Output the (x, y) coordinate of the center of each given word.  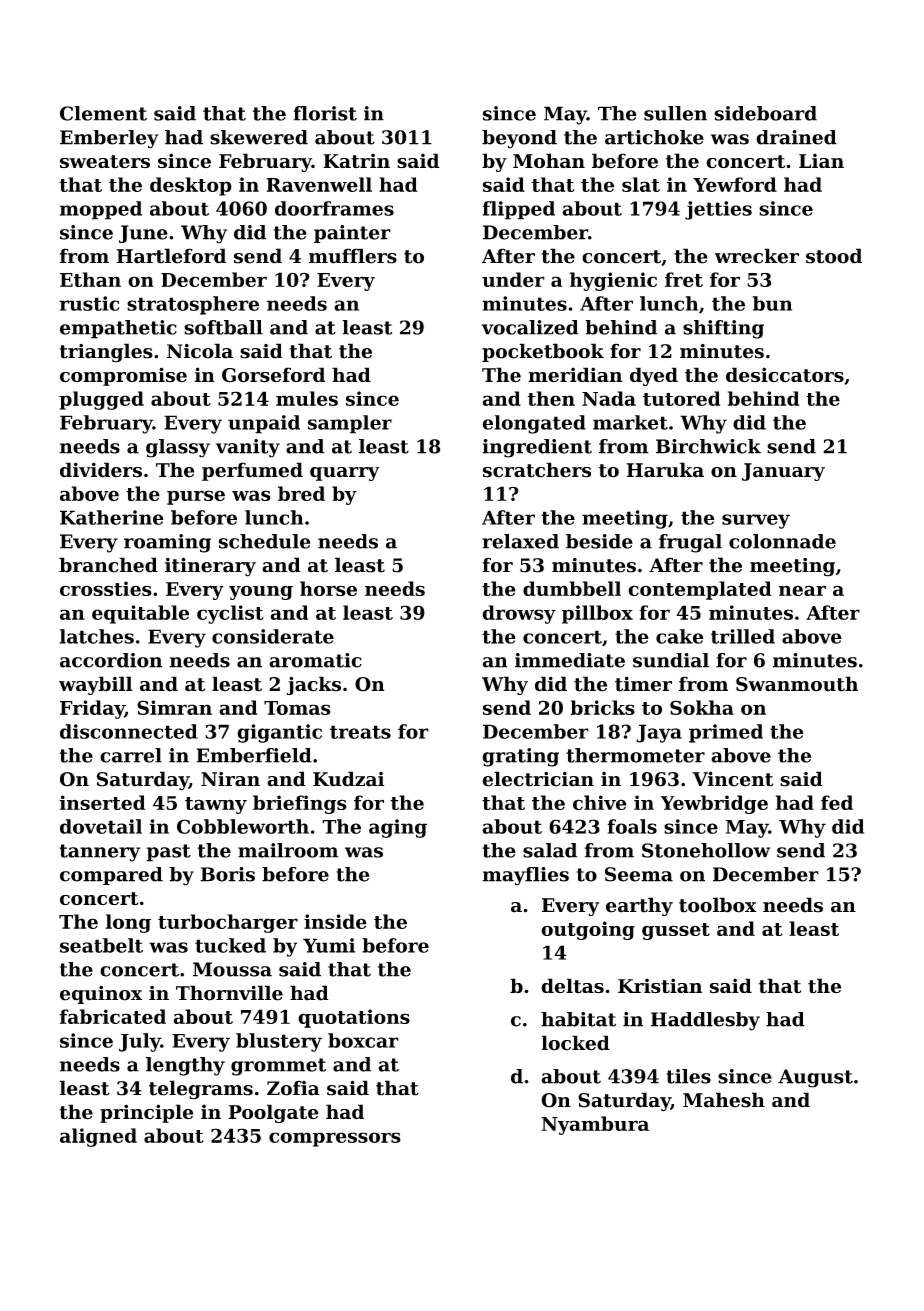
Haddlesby (705, 1021)
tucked (230, 945)
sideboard (765, 113)
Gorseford (273, 375)
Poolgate (273, 1113)
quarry (344, 474)
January (783, 472)
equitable (140, 614)
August (815, 1078)
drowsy (519, 614)
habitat (578, 1019)
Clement (103, 113)
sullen (675, 113)
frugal (690, 543)
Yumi (329, 945)
